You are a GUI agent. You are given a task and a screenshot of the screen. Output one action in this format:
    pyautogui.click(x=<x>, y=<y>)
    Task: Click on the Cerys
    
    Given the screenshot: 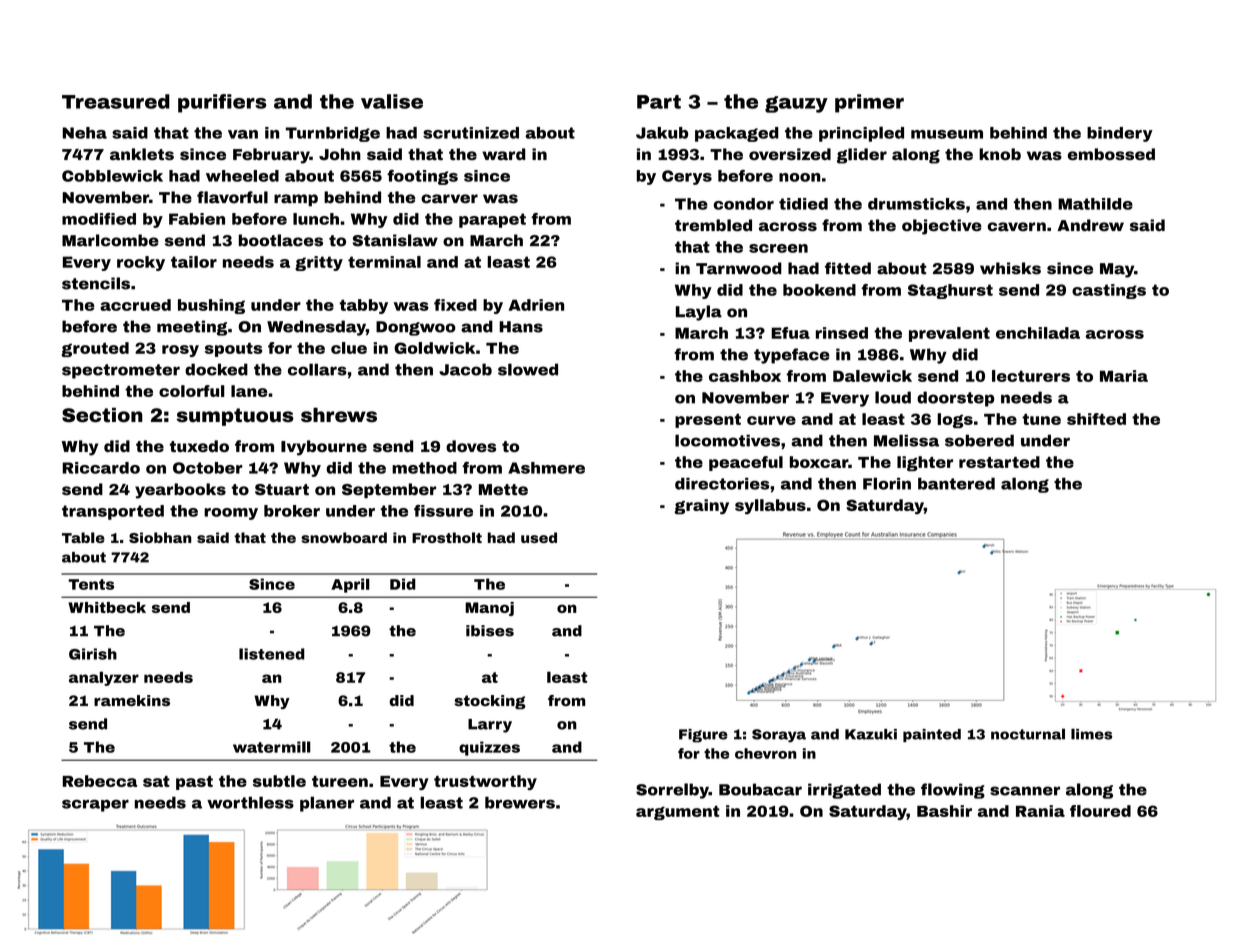 What is the action you would take?
    pyautogui.click(x=687, y=177)
